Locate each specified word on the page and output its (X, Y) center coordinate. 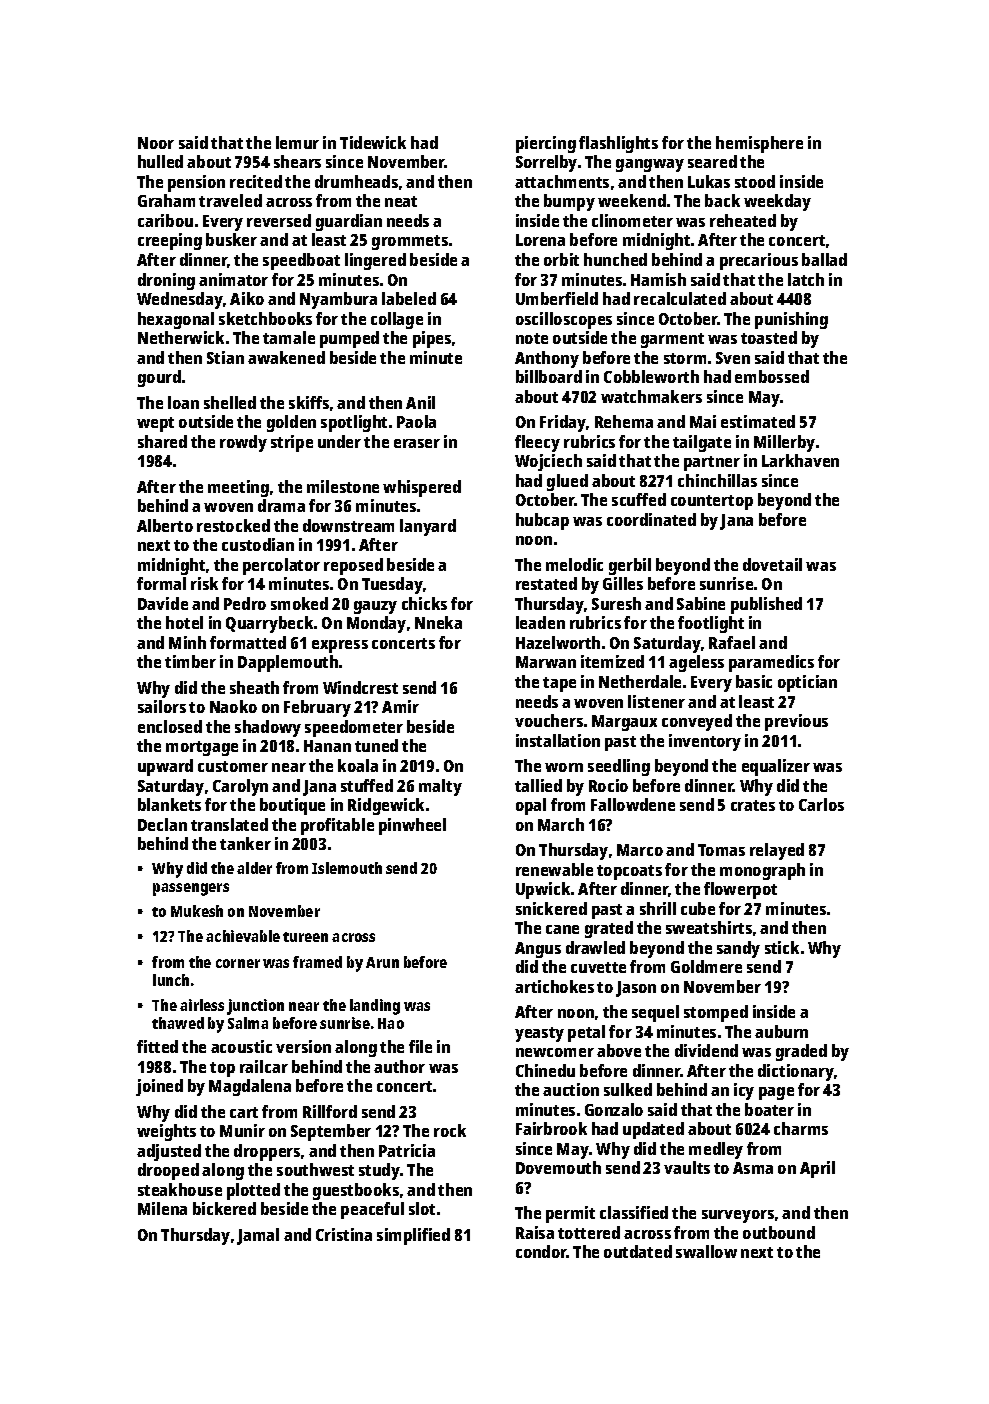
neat (401, 201)
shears (297, 161)
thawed (178, 1023)
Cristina (344, 1234)
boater (769, 1109)
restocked (233, 525)
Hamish (658, 279)
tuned (376, 745)
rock (450, 1130)
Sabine (701, 603)
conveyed (697, 722)
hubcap (542, 521)
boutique (292, 806)
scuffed (639, 499)
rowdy (243, 443)
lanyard (428, 527)
